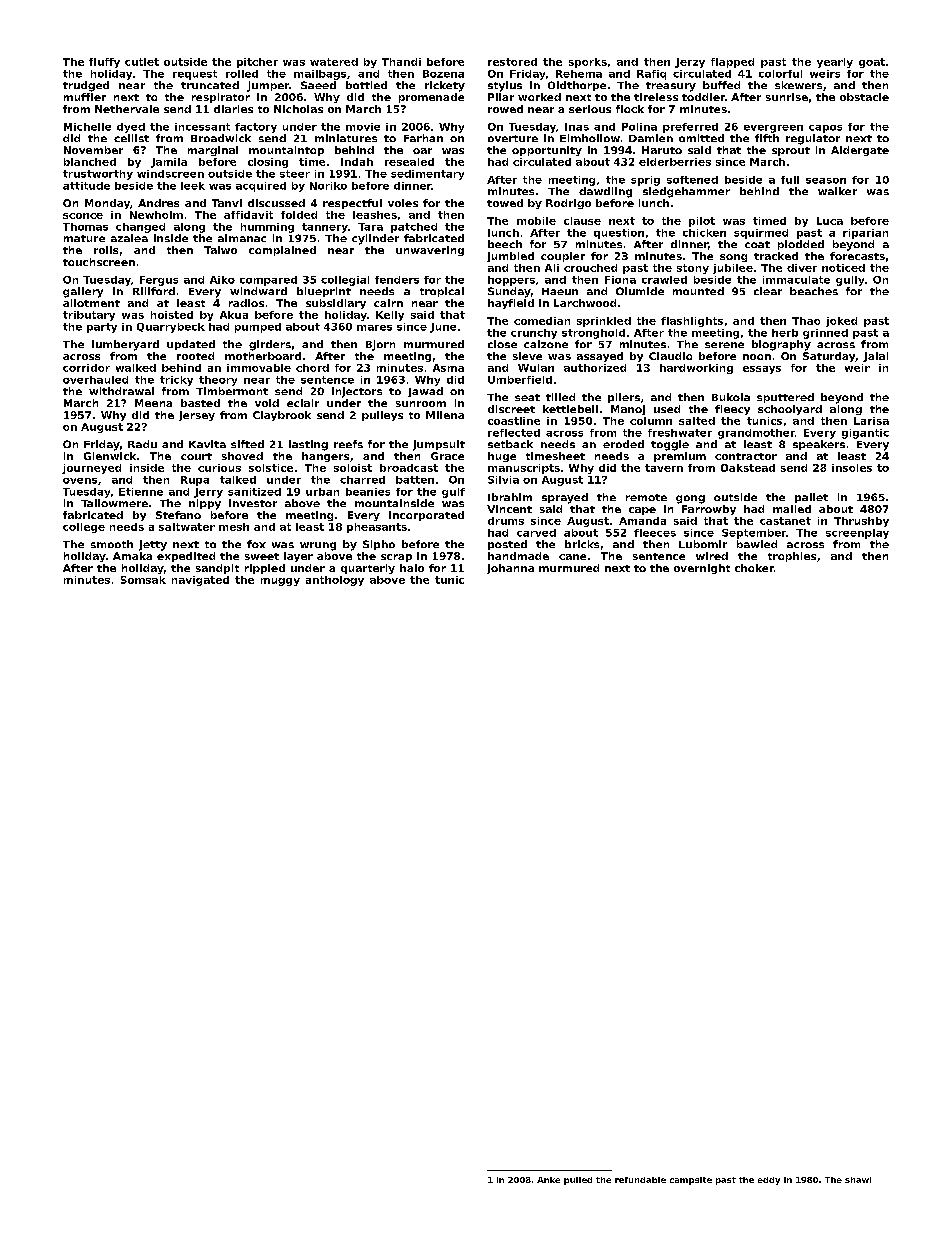  What do you see at coordinates (104, 63) in the document?
I see `fluffy` at bounding box center [104, 63].
